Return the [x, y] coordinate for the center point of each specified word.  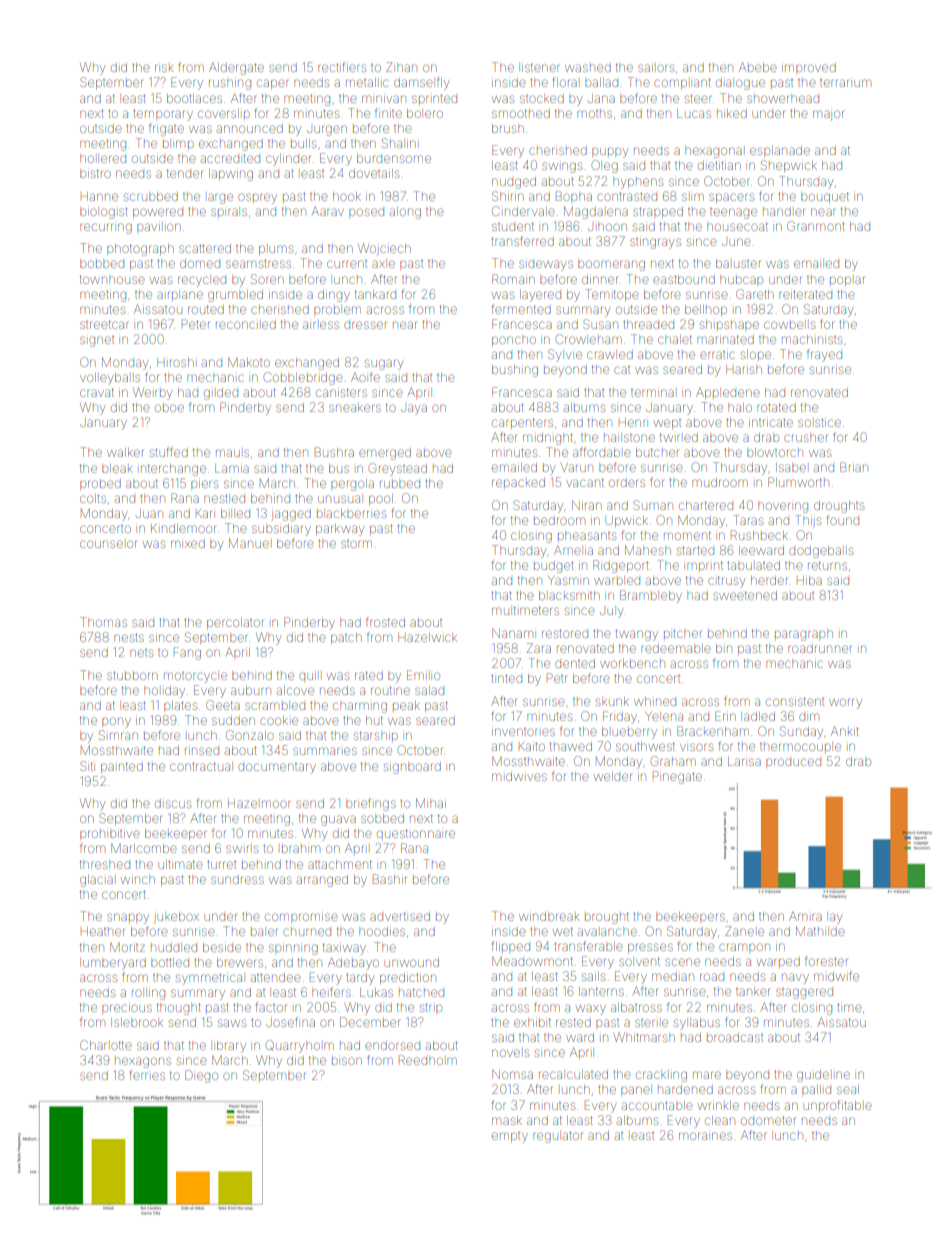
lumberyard [114, 964]
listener [540, 67]
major [828, 115]
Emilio [423, 675]
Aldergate [236, 69]
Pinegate [677, 777]
